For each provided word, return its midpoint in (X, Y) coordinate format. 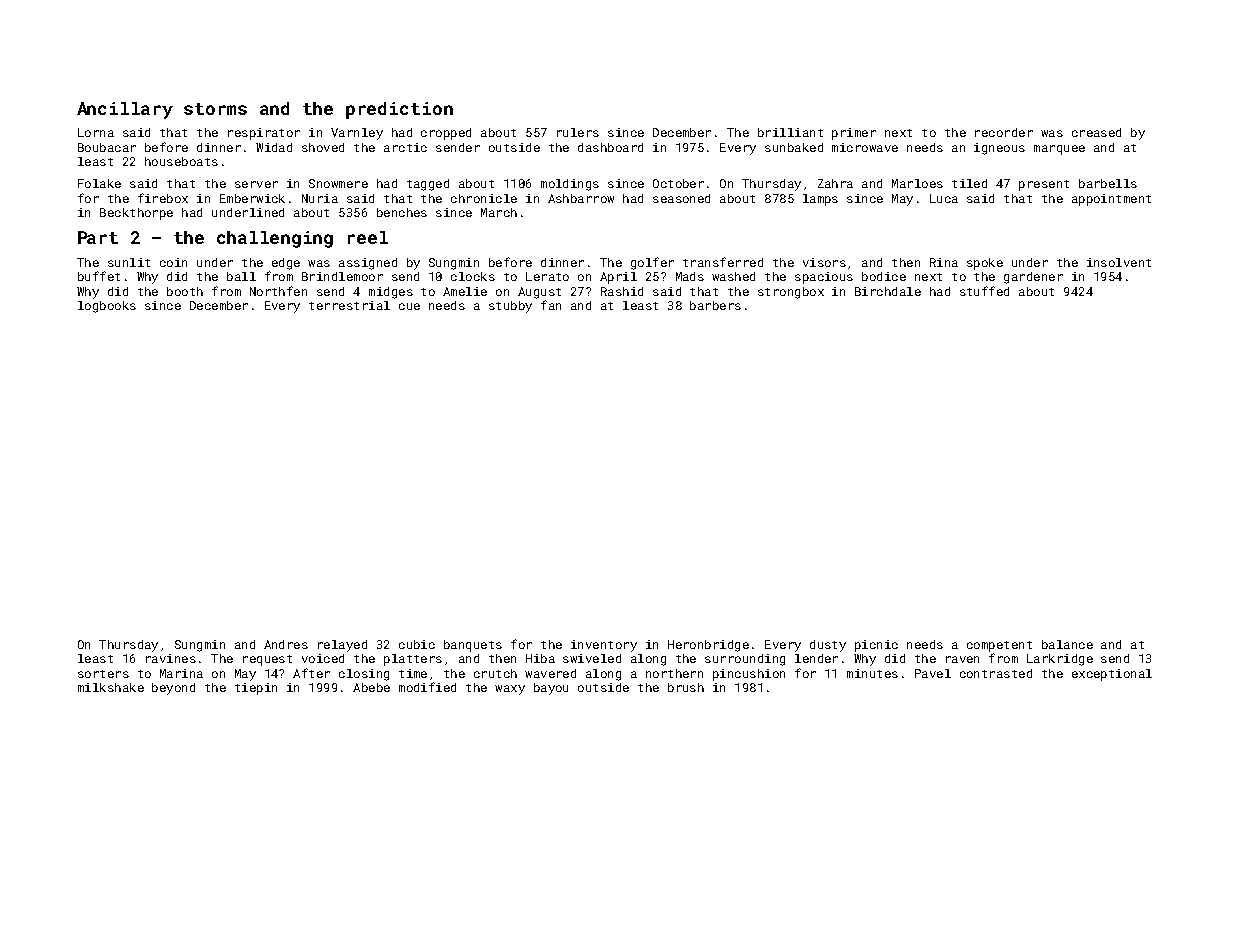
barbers (715, 305)
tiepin (256, 689)
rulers (578, 132)
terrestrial (349, 305)
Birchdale (888, 291)
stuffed (984, 291)
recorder (1004, 132)
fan (551, 305)
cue (409, 306)
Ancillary (125, 110)
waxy (510, 690)
